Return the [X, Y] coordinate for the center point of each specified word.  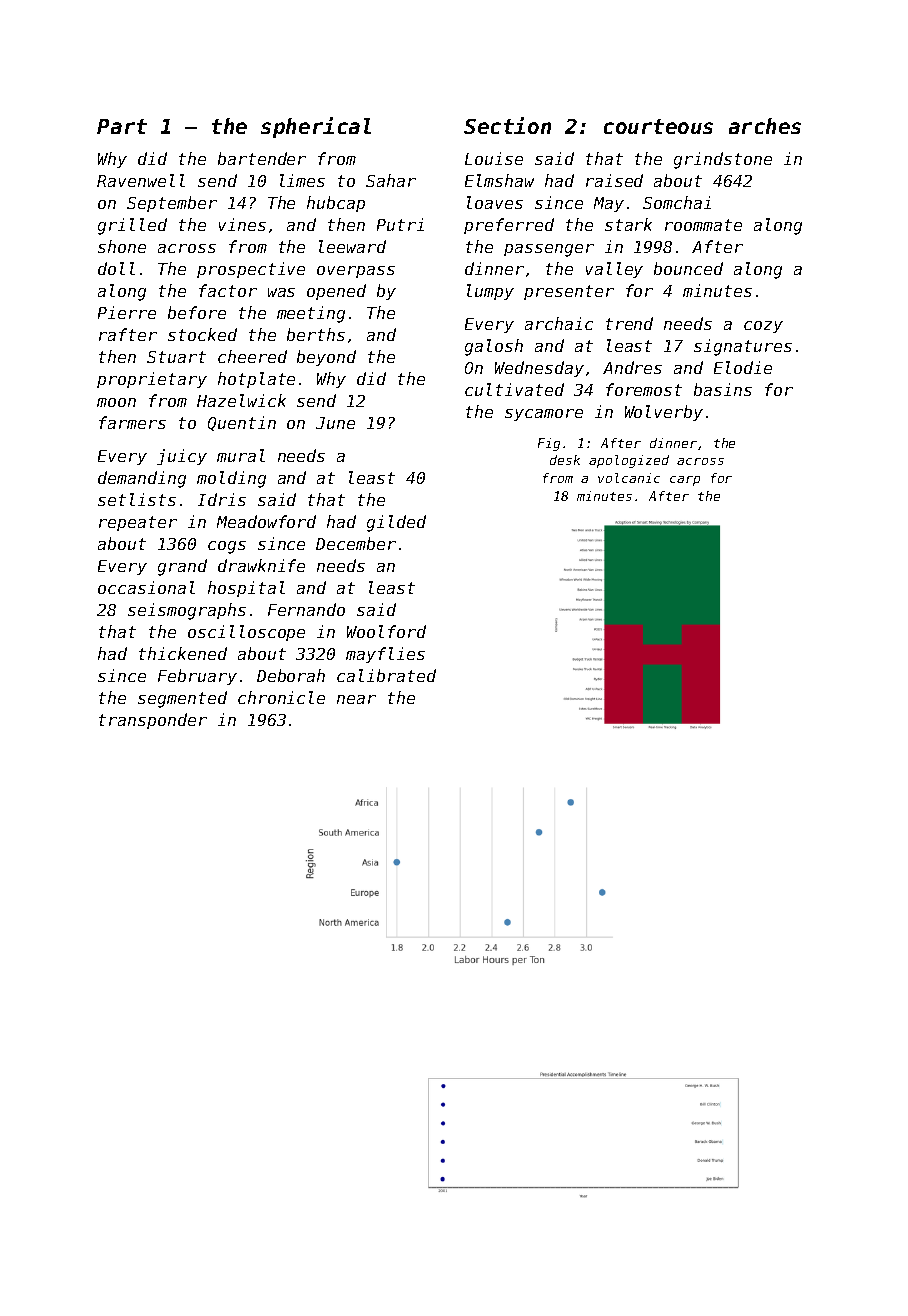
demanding [142, 479]
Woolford [386, 631]
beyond [326, 358]
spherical [316, 127]
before [197, 312]
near [356, 699]
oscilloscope [246, 633]
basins [723, 389]
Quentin [242, 423]
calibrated [386, 675]
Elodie [743, 367]
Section [507, 125]
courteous [658, 126]
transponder [153, 721]
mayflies [385, 655]
